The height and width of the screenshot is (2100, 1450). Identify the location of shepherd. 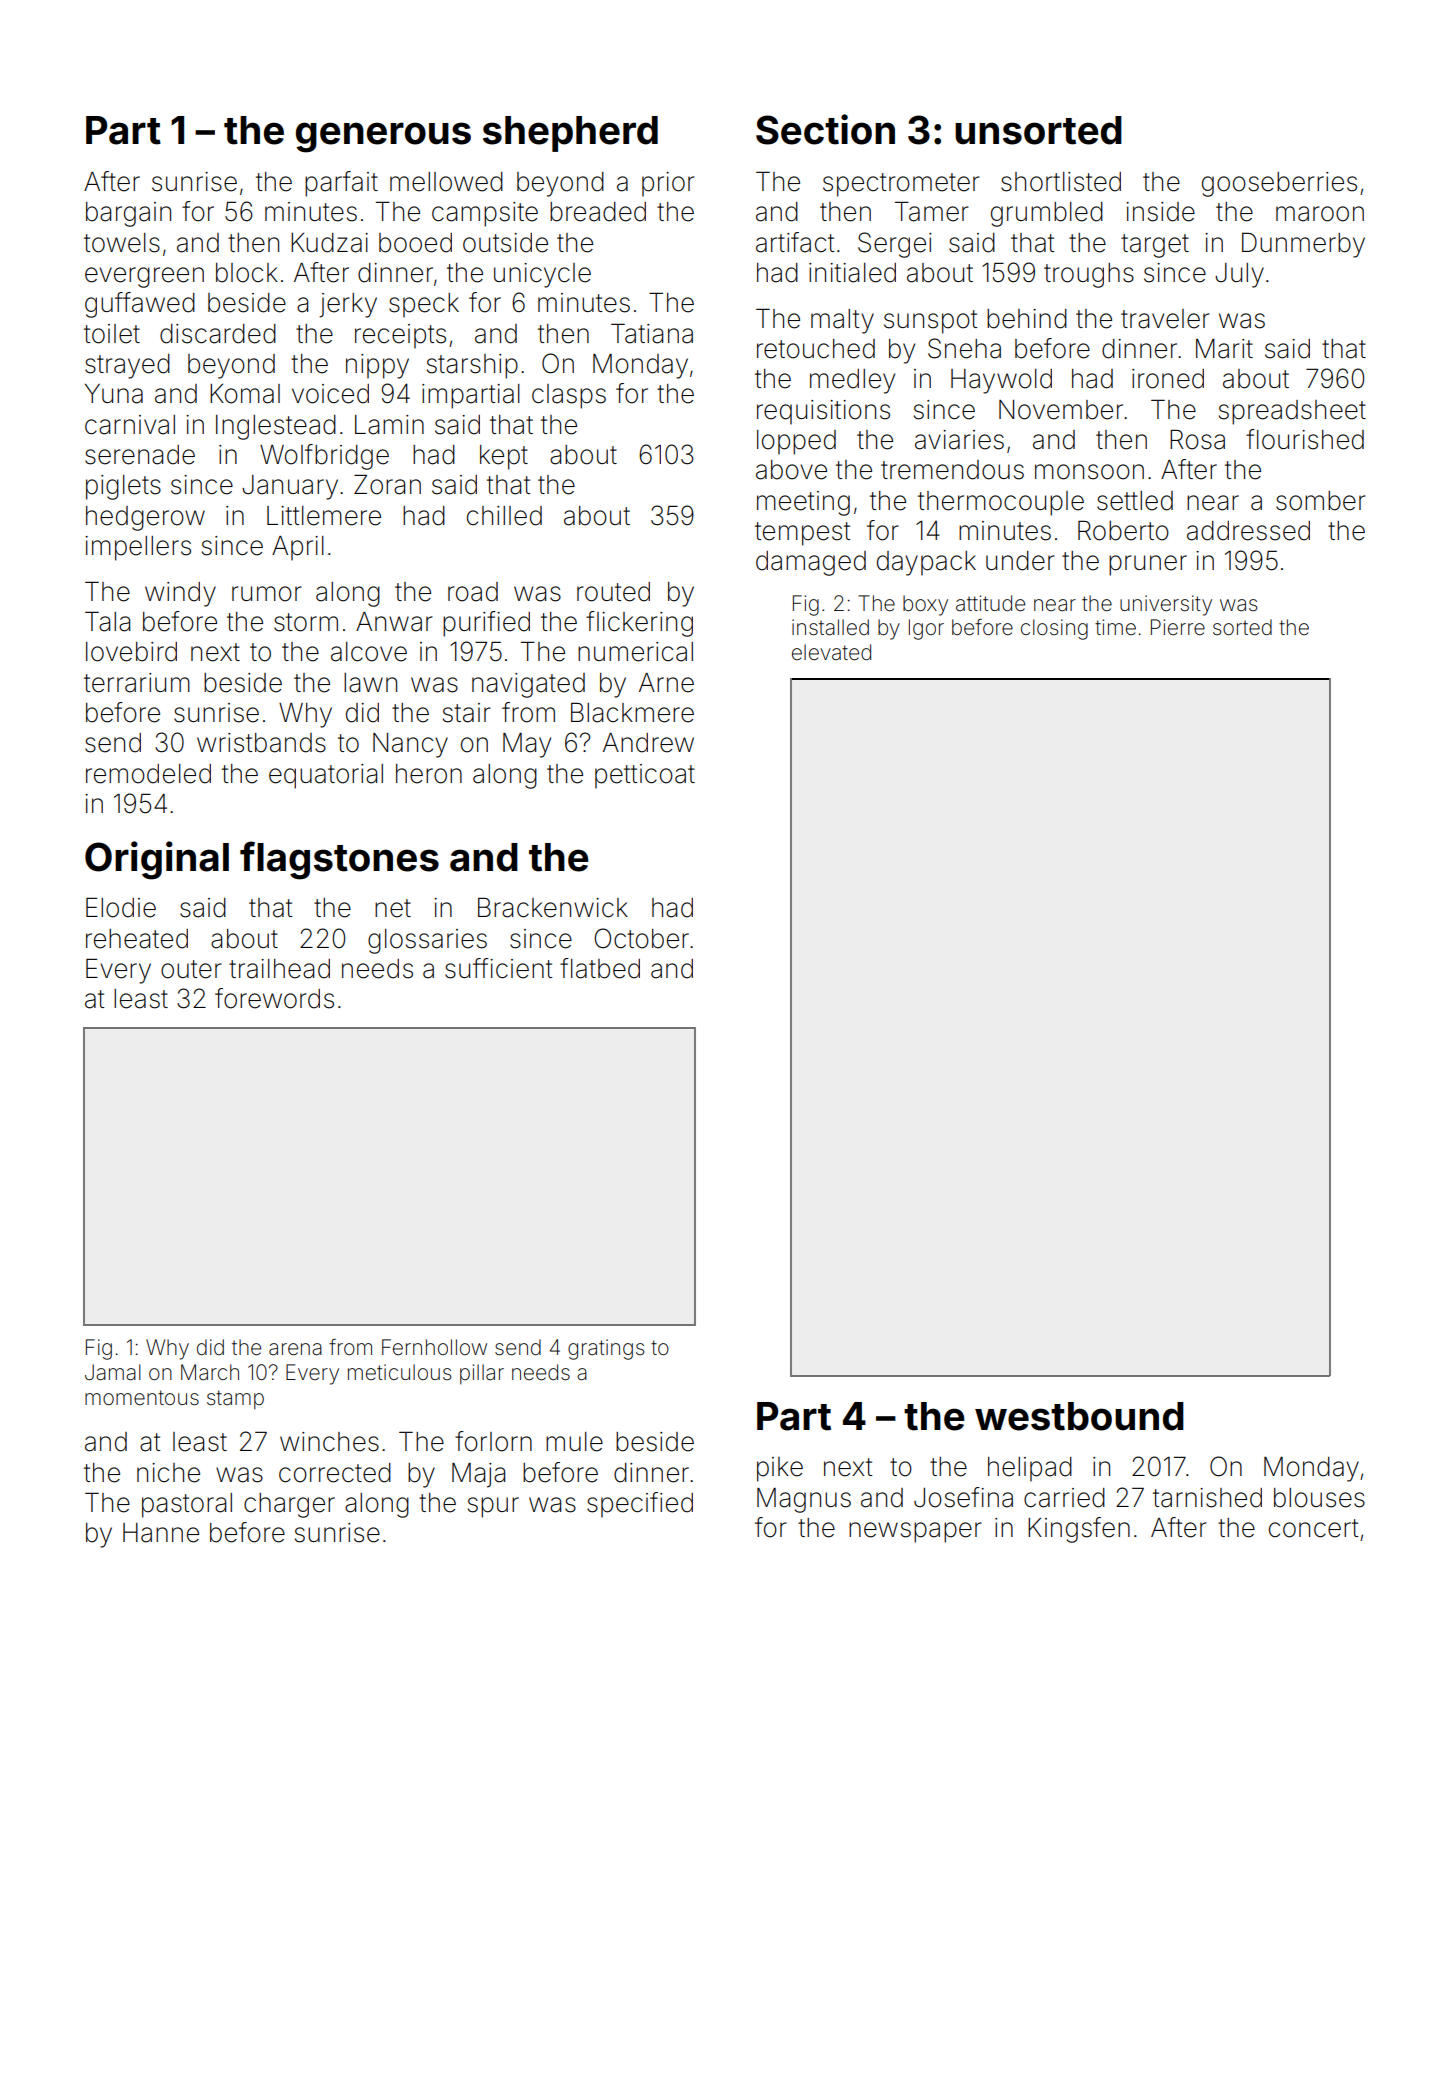
(570, 134).
